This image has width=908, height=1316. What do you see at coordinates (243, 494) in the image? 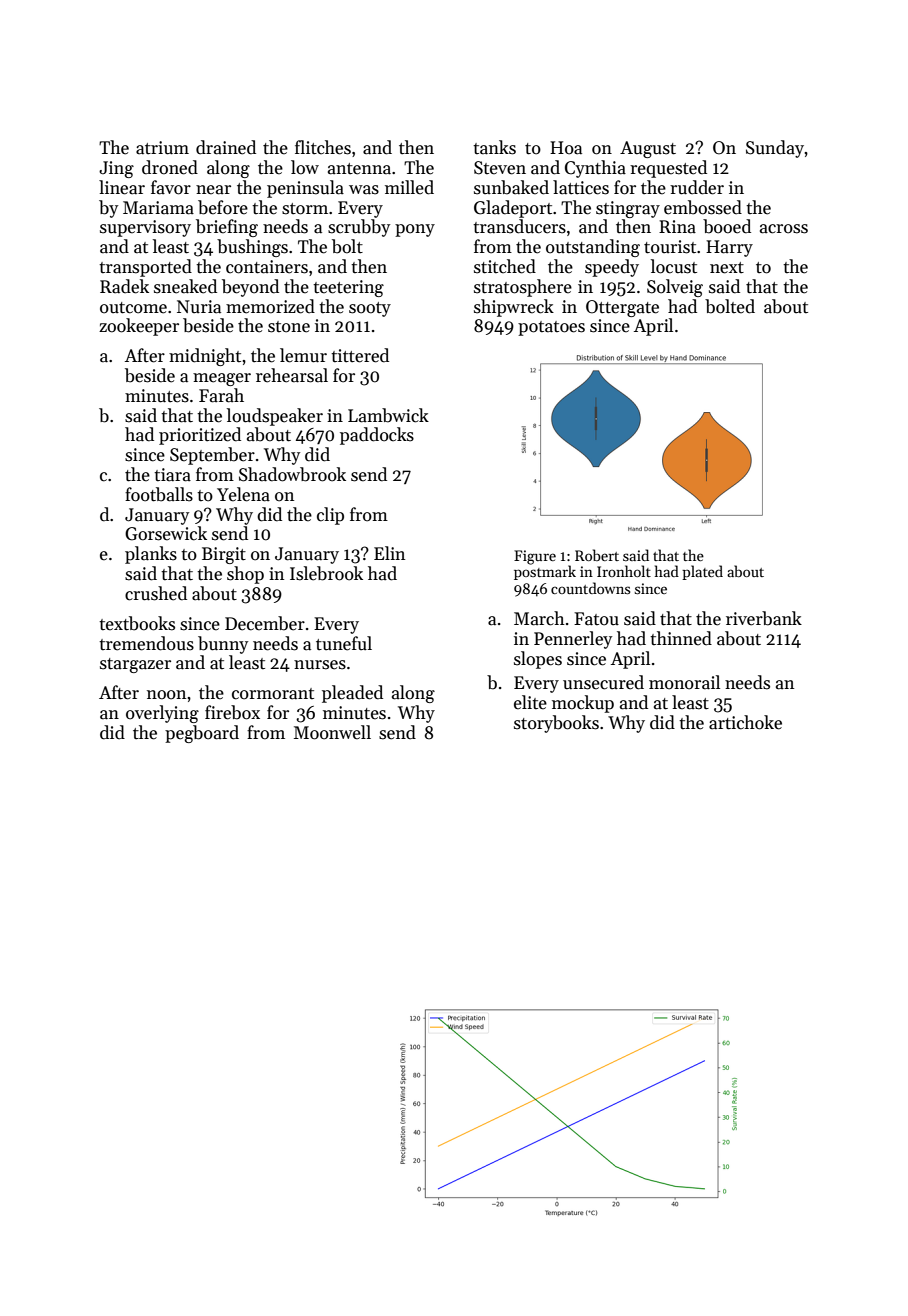
I see `Yelena` at bounding box center [243, 494].
